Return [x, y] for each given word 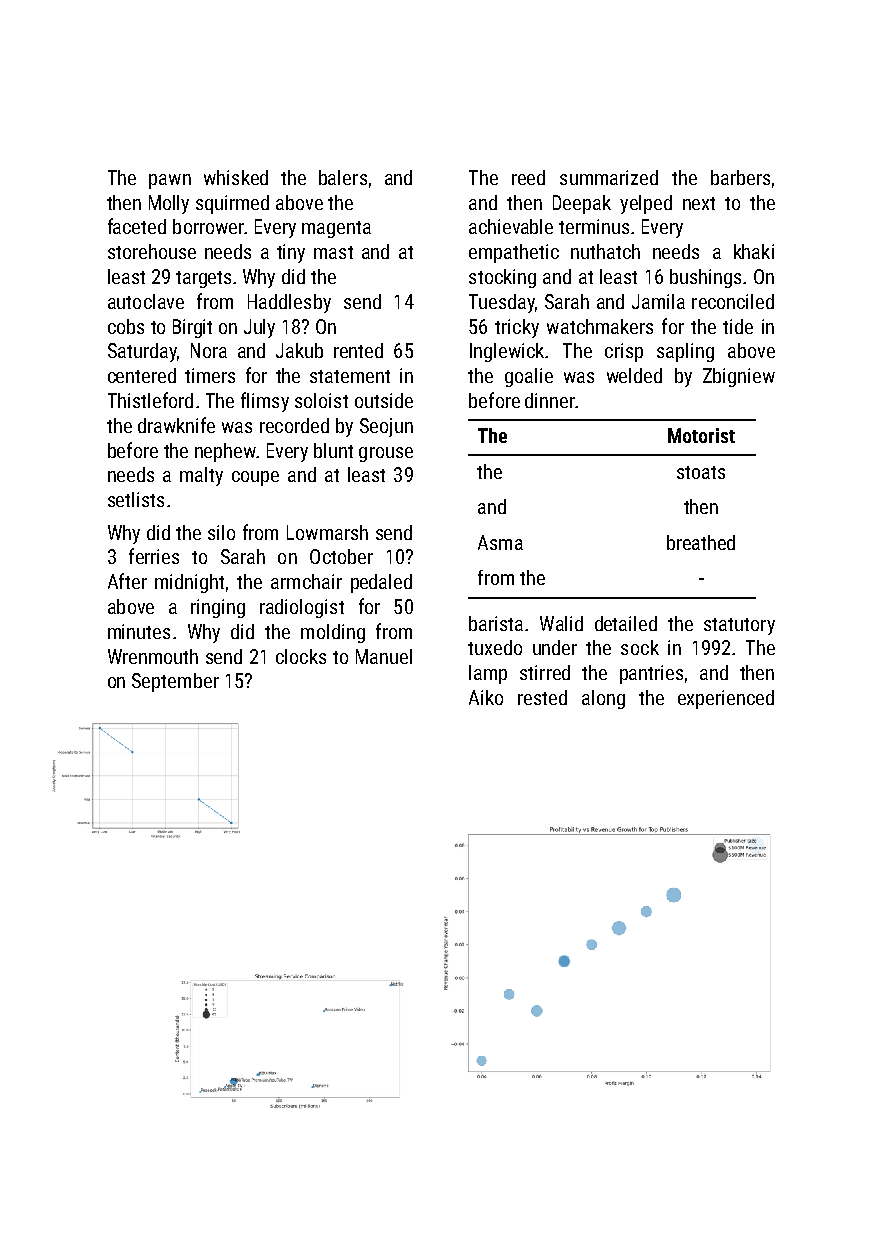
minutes [139, 631]
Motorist [701, 435]
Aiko [486, 697]
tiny [291, 253]
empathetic [514, 253]
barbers [740, 177]
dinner [550, 400]
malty [201, 476]
